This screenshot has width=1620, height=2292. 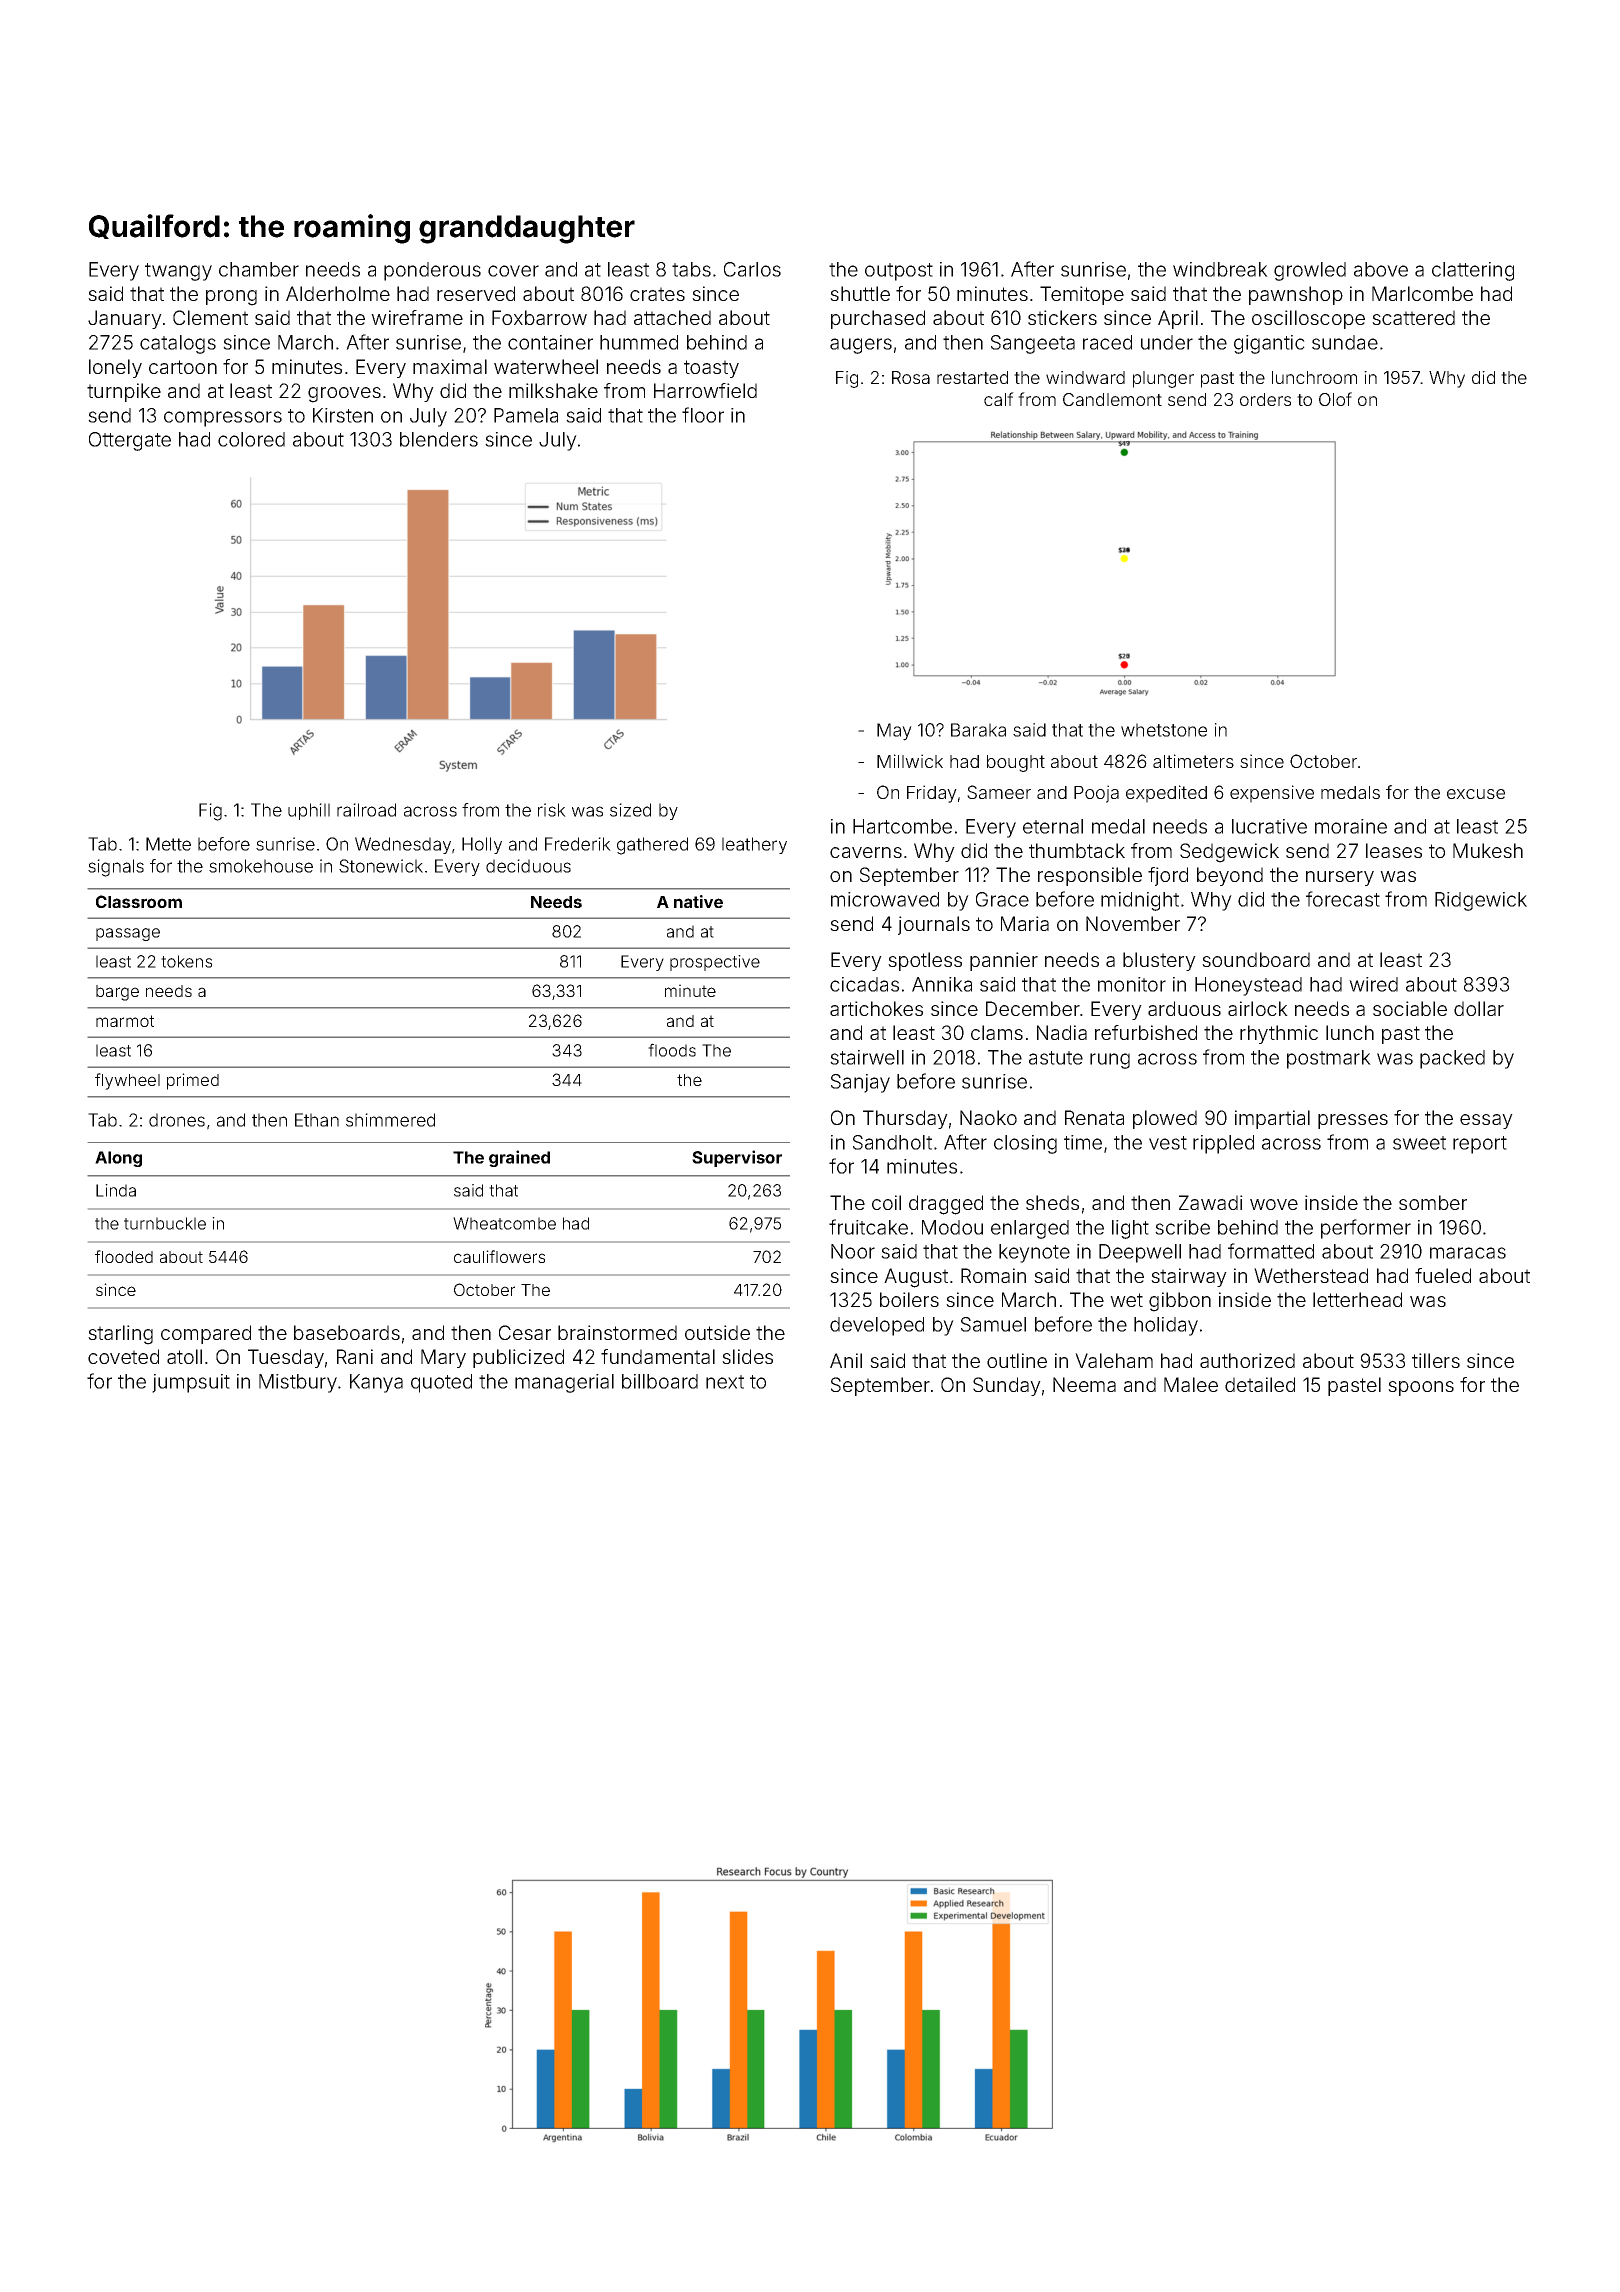 What do you see at coordinates (1112, 399) in the screenshot?
I see `Candlemont` at bounding box center [1112, 399].
